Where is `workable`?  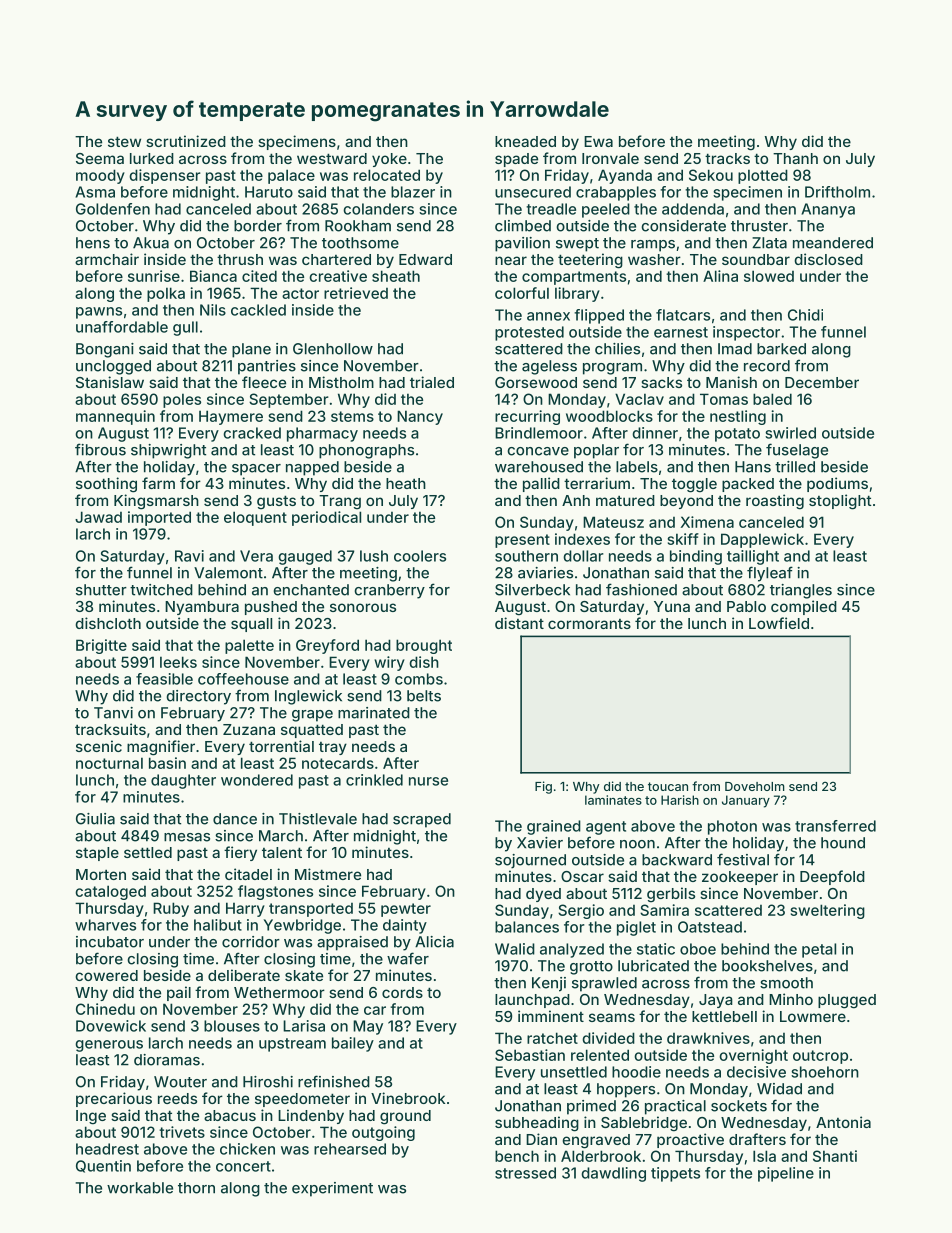
workable is located at coordinates (140, 1188).
